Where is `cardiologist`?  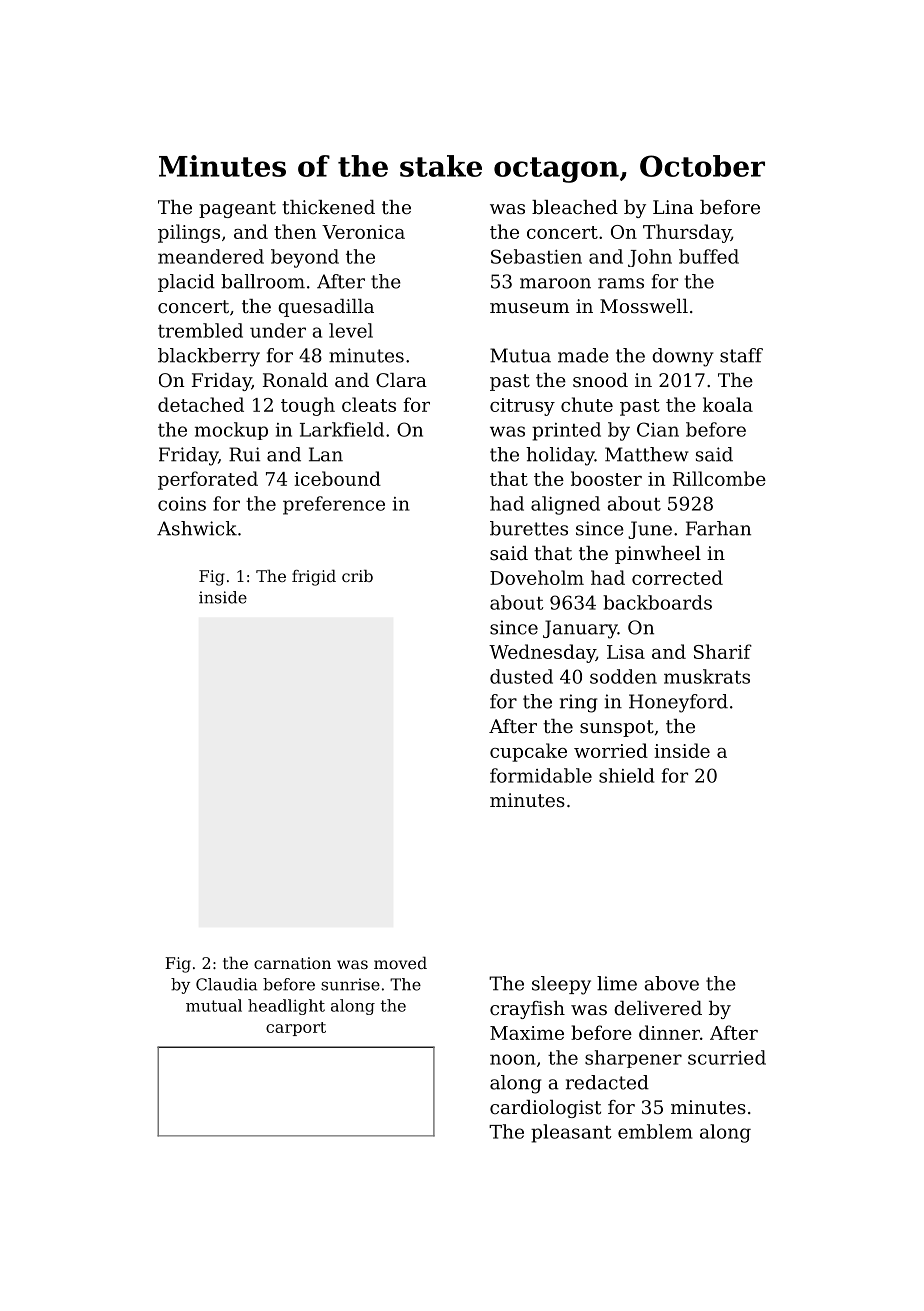
cardiologist is located at coordinates (545, 1109).
